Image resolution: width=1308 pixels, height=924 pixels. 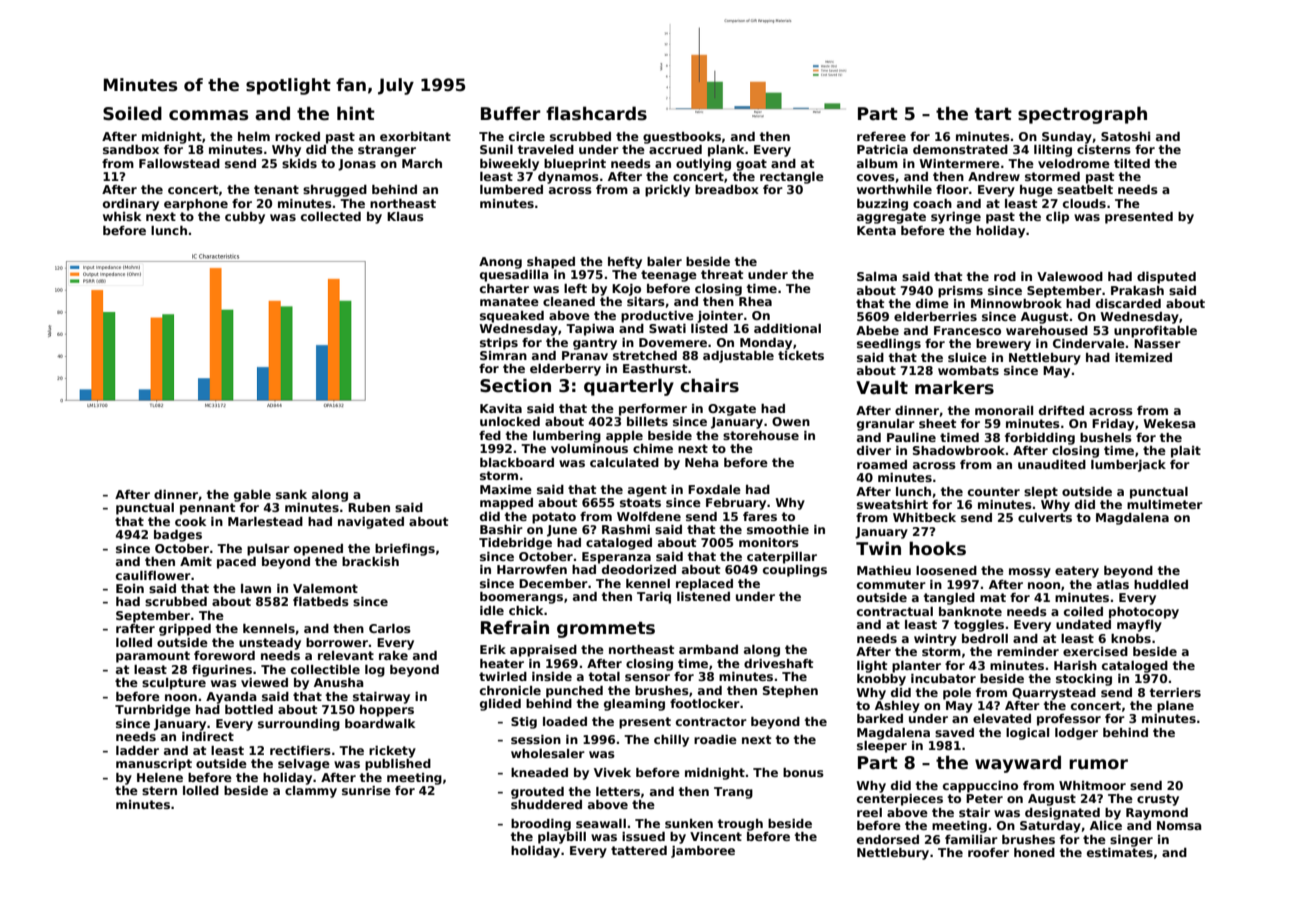 What do you see at coordinates (562, 838) in the page?
I see `playbill` at bounding box center [562, 838].
